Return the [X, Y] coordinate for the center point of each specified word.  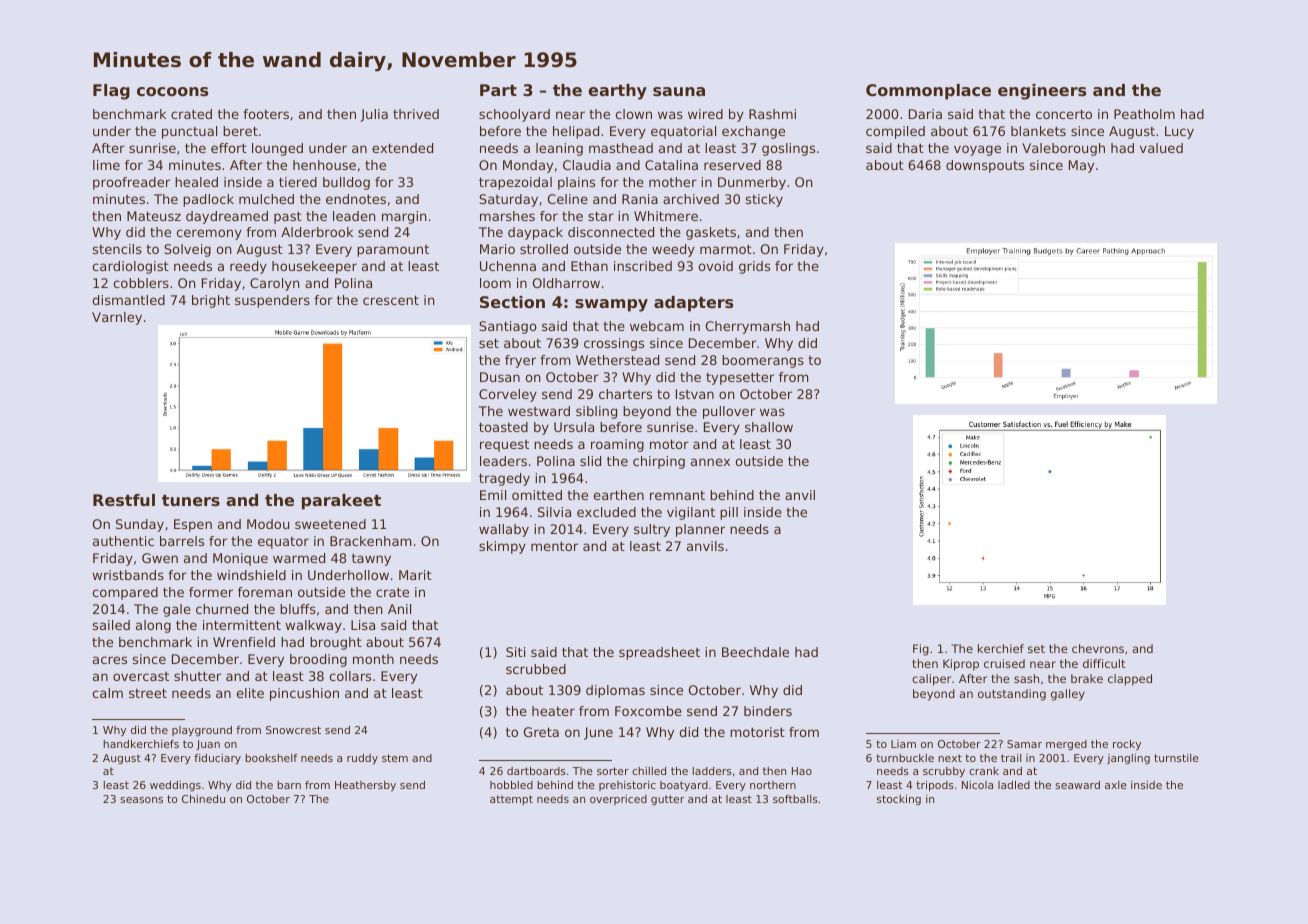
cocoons [172, 91]
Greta [541, 732]
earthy [617, 92]
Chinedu [203, 799]
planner [700, 530]
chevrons [1098, 648]
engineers [1042, 92]
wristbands [128, 575]
